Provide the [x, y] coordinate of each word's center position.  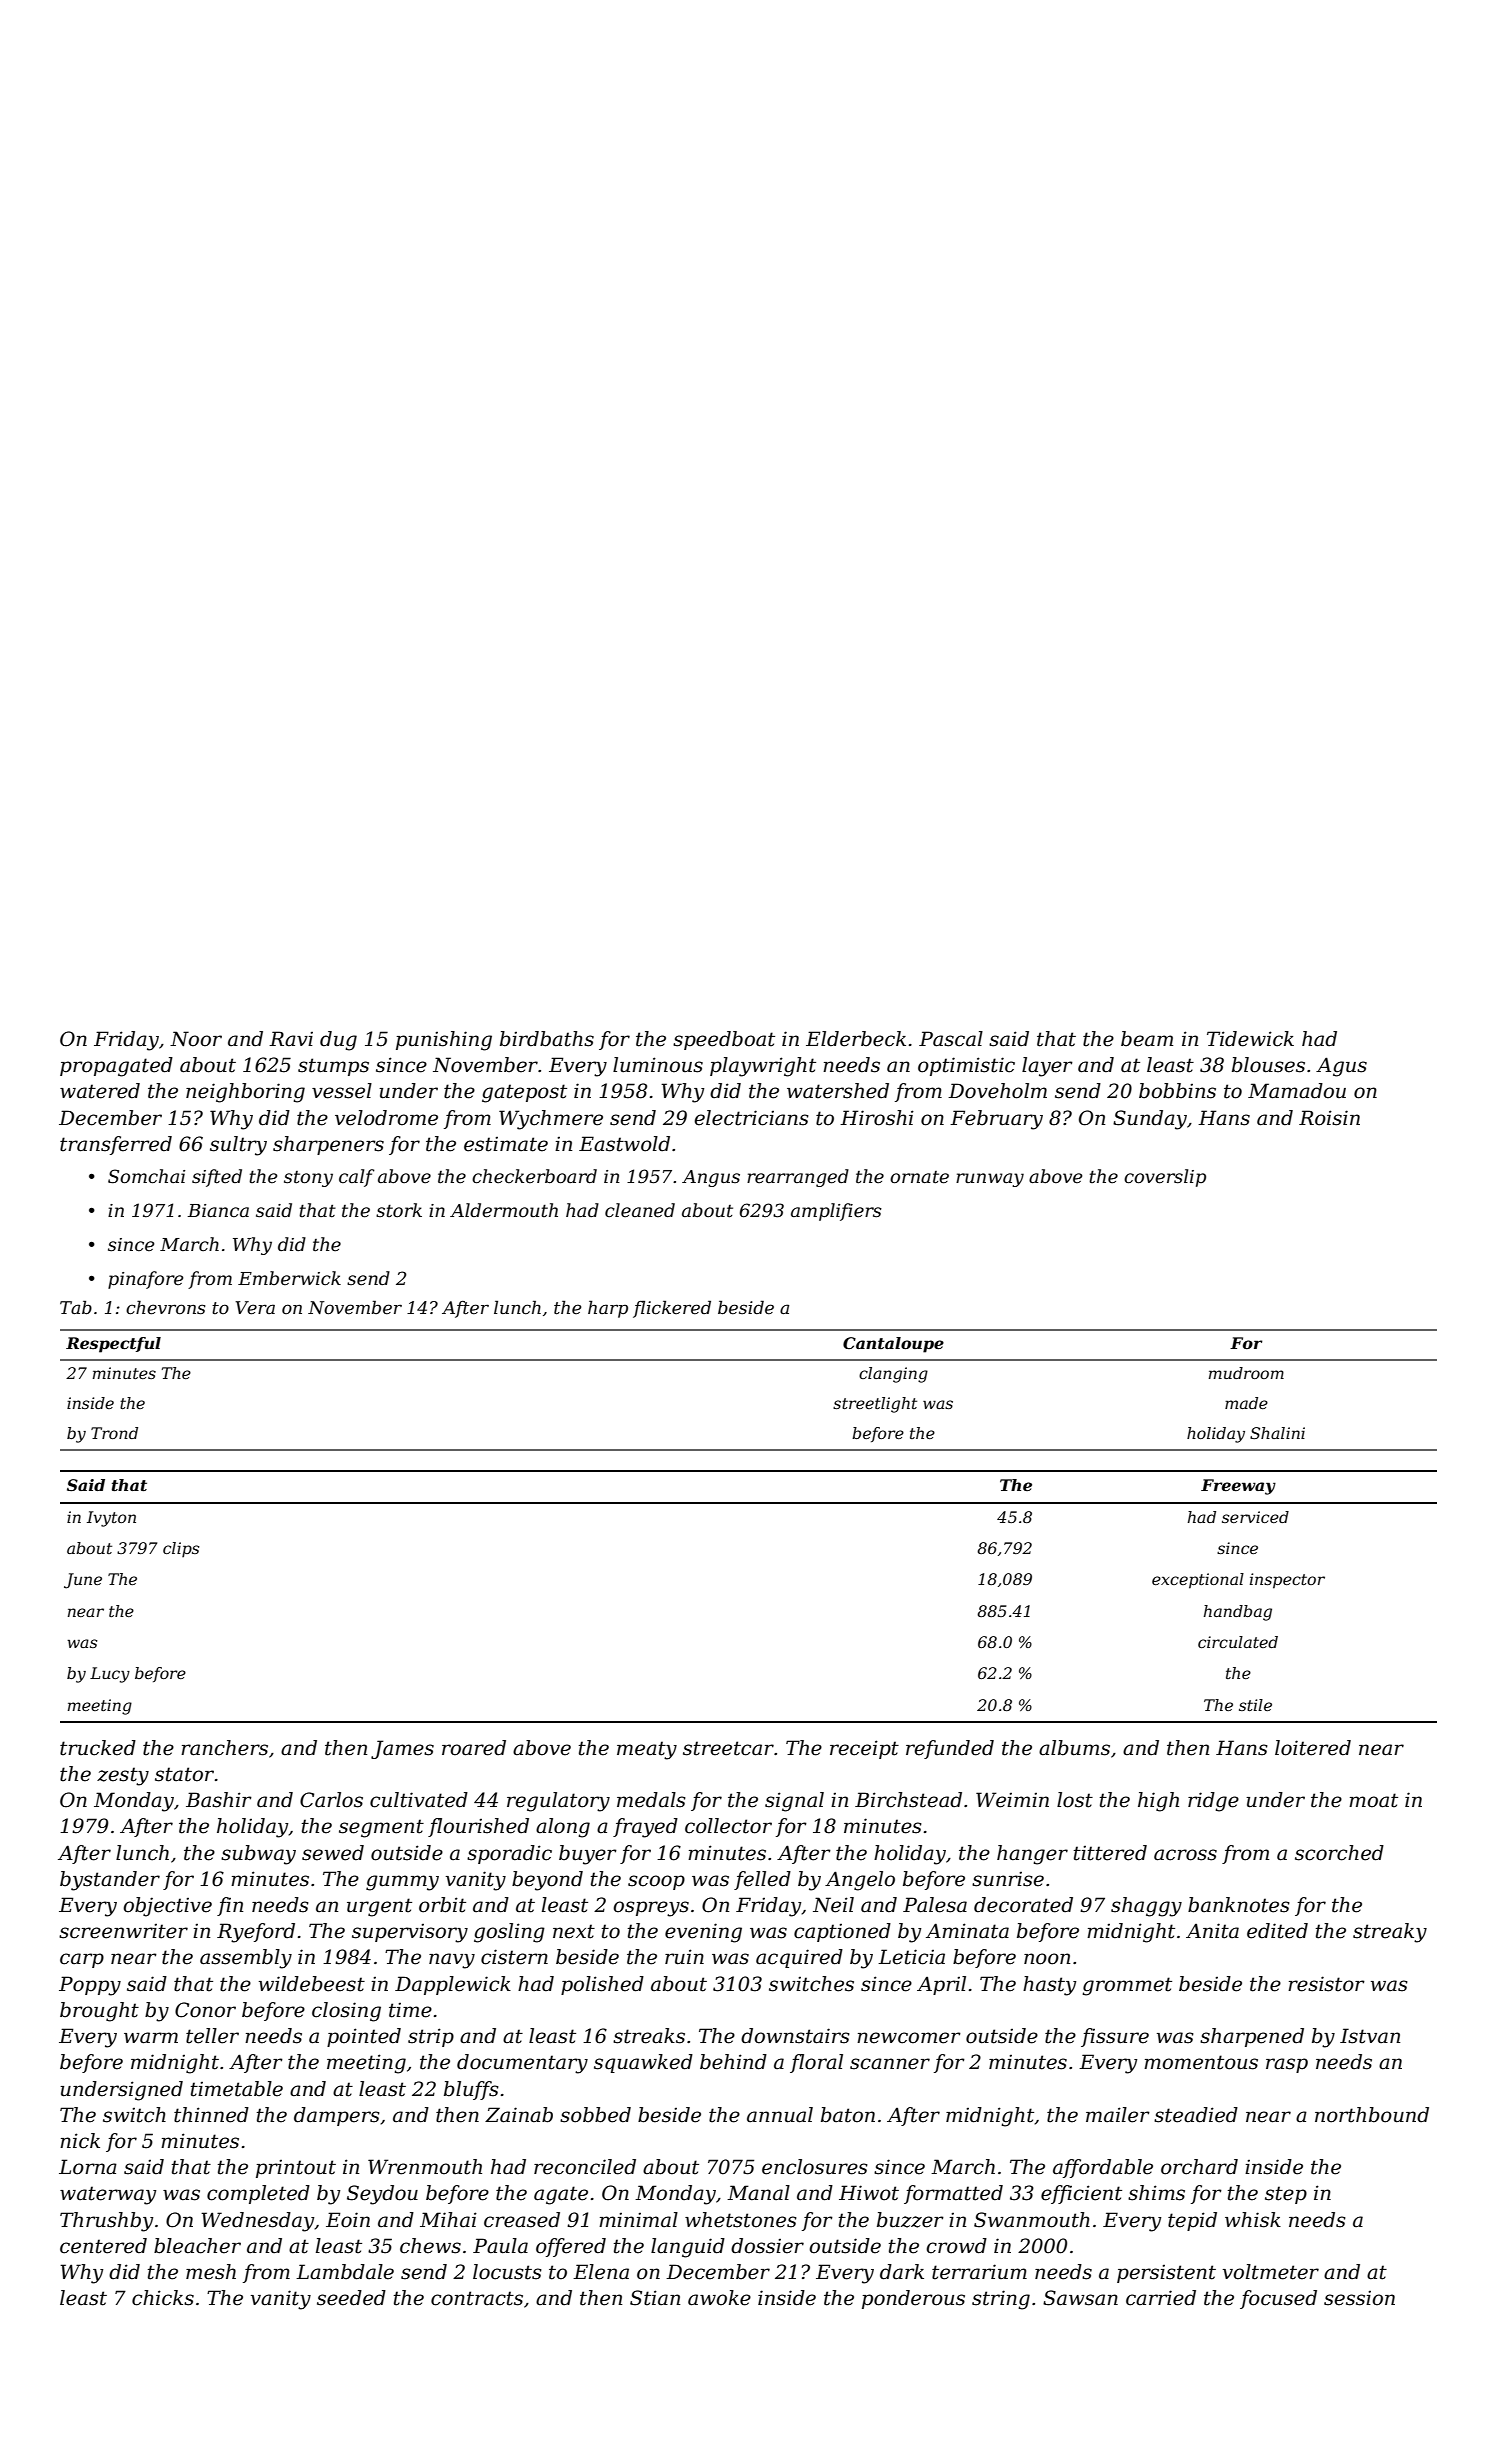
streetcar [728, 1748]
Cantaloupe [893, 1345]
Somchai [146, 1176]
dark [902, 2272]
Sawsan [1080, 2298]
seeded [351, 2298]
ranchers [224, 1748]
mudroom [1246, 1373]
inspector [1287, 1581]
